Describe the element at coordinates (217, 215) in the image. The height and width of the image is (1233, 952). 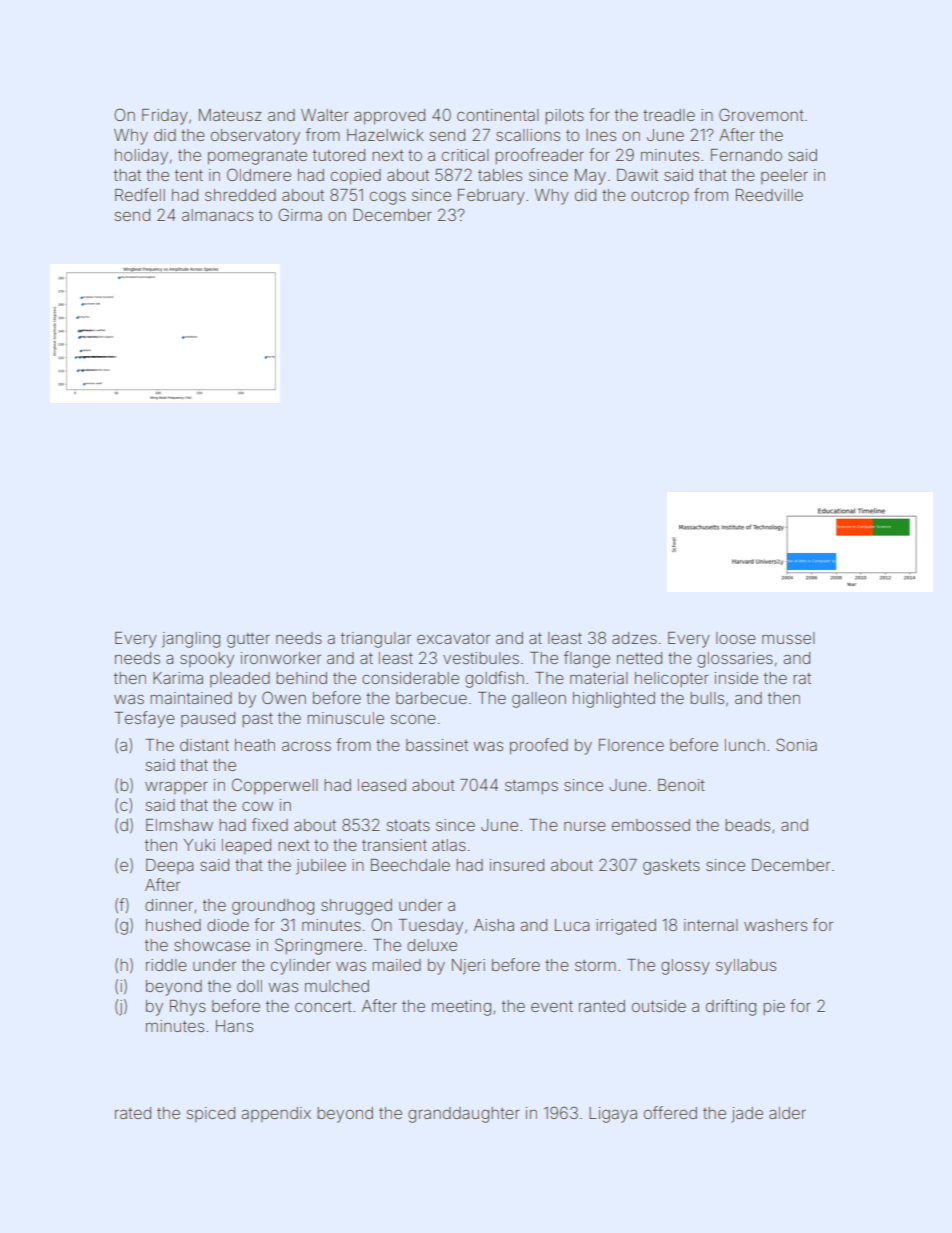
I see `almanacs` at that location.
